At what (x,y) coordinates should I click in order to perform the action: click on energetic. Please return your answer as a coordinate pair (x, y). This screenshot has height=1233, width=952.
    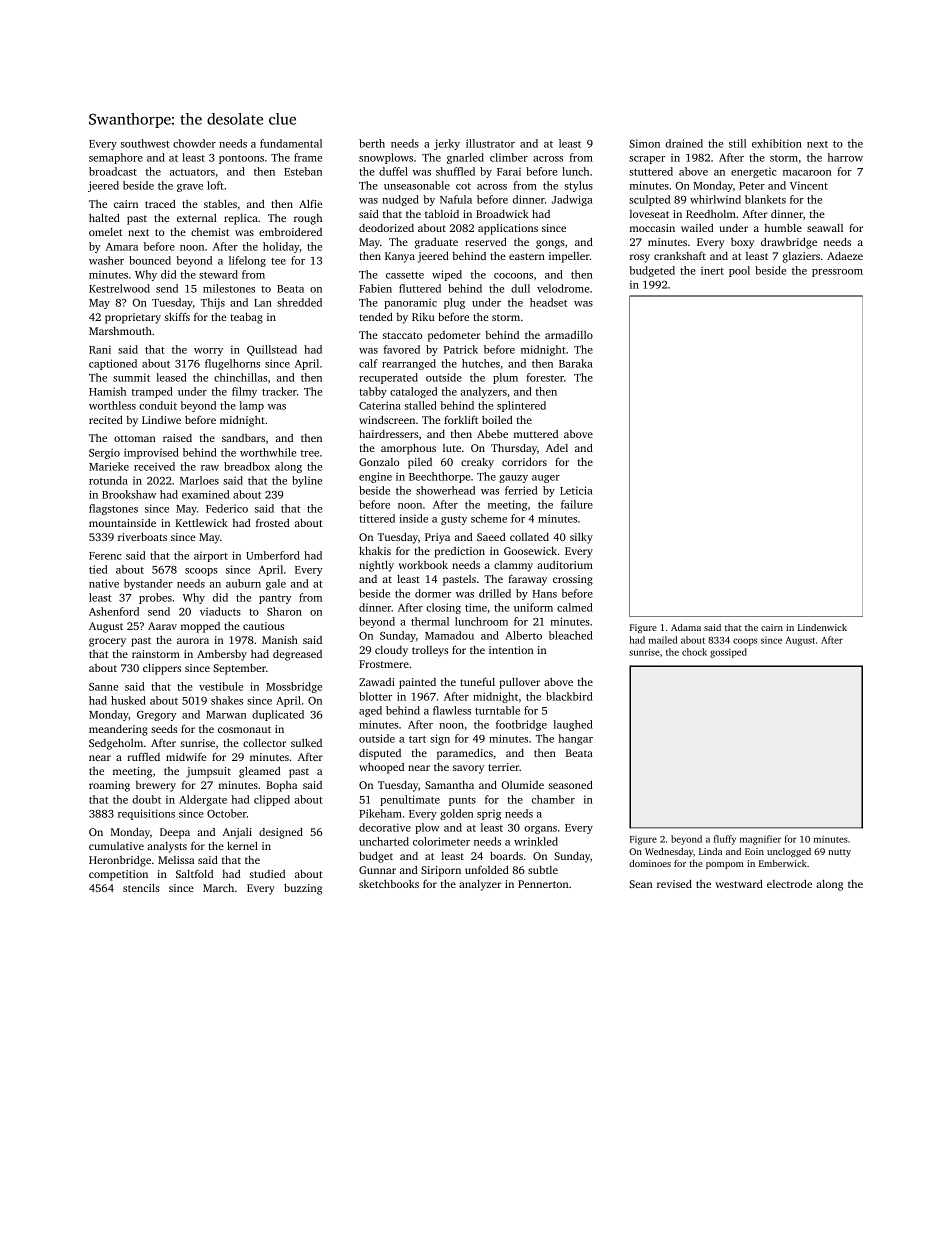
    Looking at the image, I should click on (753, 173).
